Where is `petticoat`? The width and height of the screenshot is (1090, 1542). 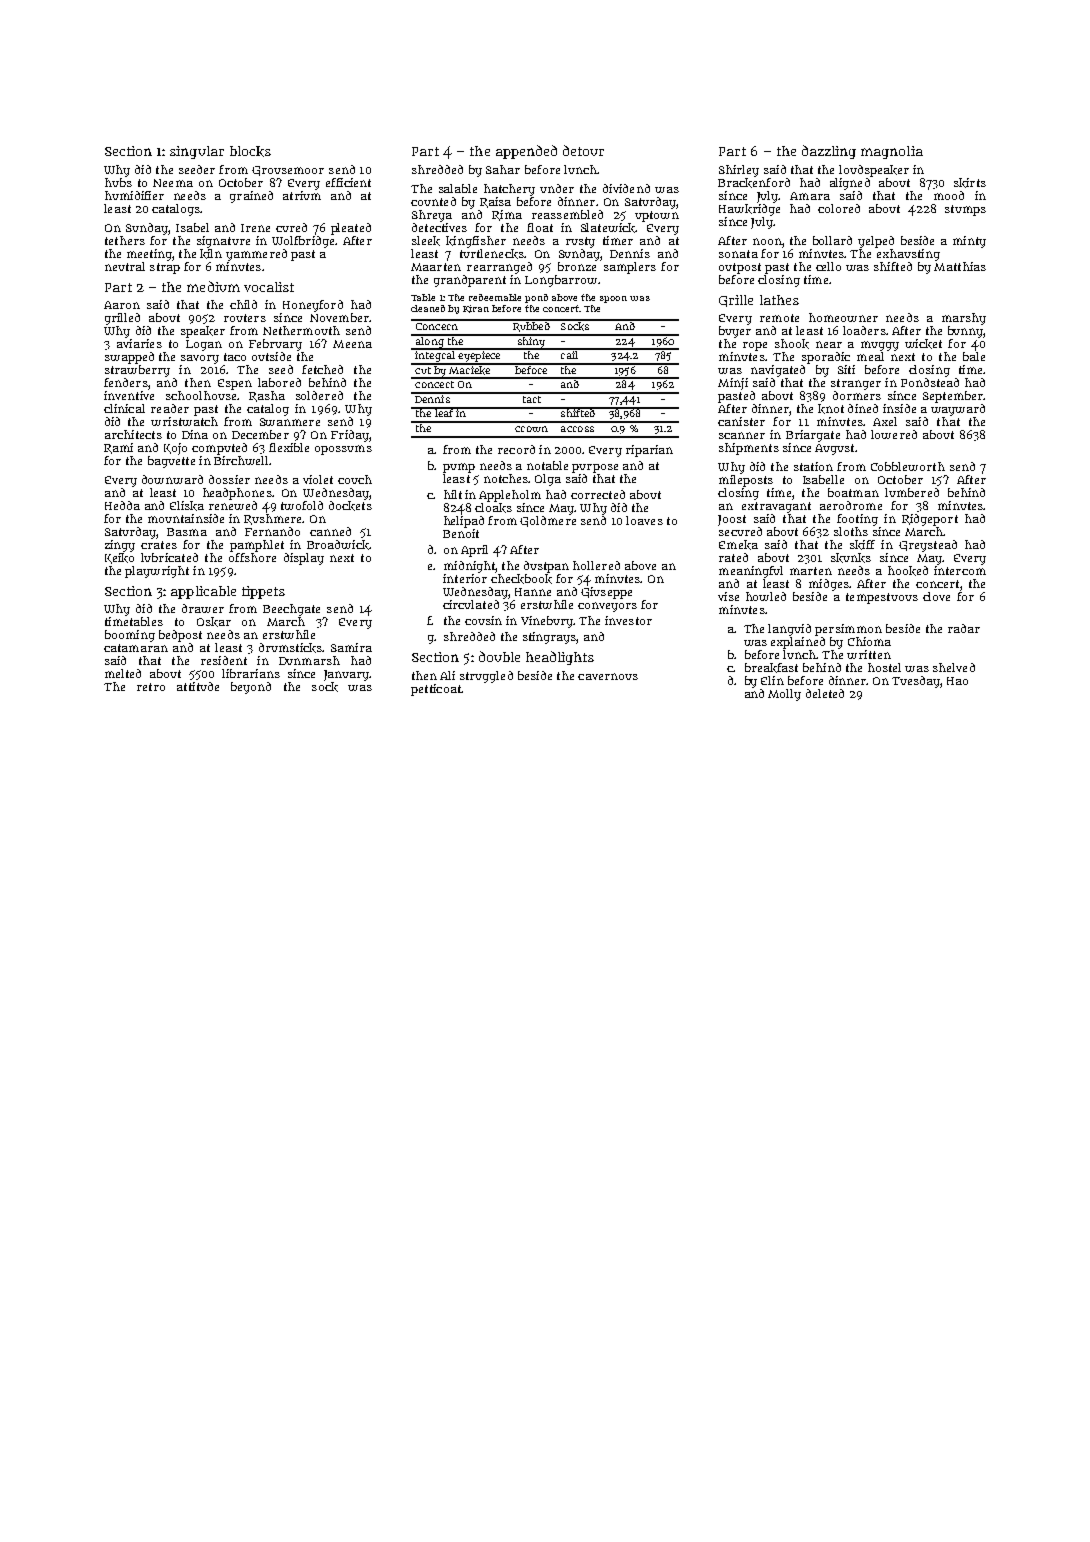 petticoat is located at coordinates (436, 690).
